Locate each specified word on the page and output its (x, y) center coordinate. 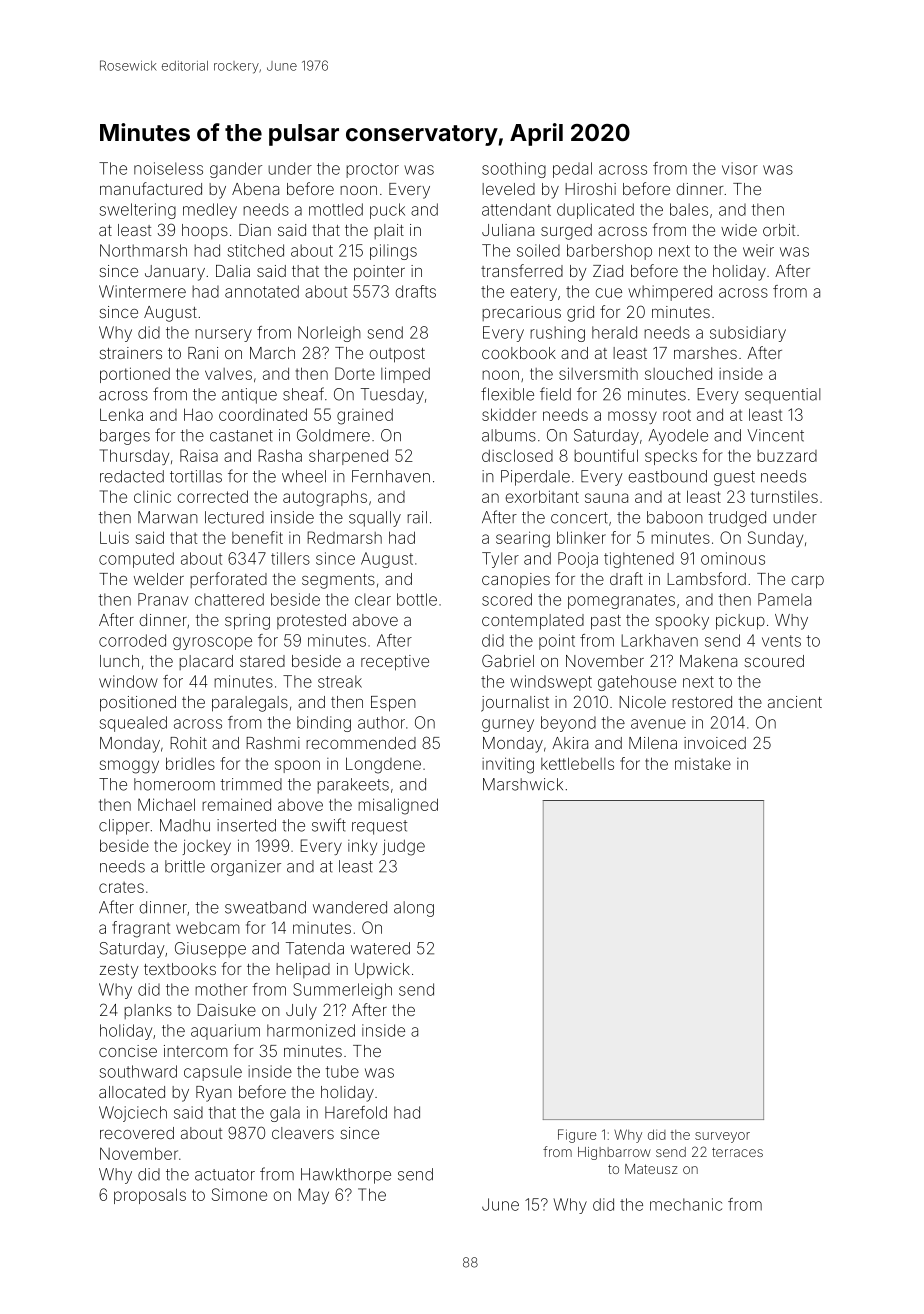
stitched (255, 250)
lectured (234, 517)
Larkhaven (659, 640)
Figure (577, 1136)
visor (740, 168)
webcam (208, 928)
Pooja (578, 560)
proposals (150, 1196)
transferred (522, 270)
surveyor (722, 1137)
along (414, 909)
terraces (737, 1152)
